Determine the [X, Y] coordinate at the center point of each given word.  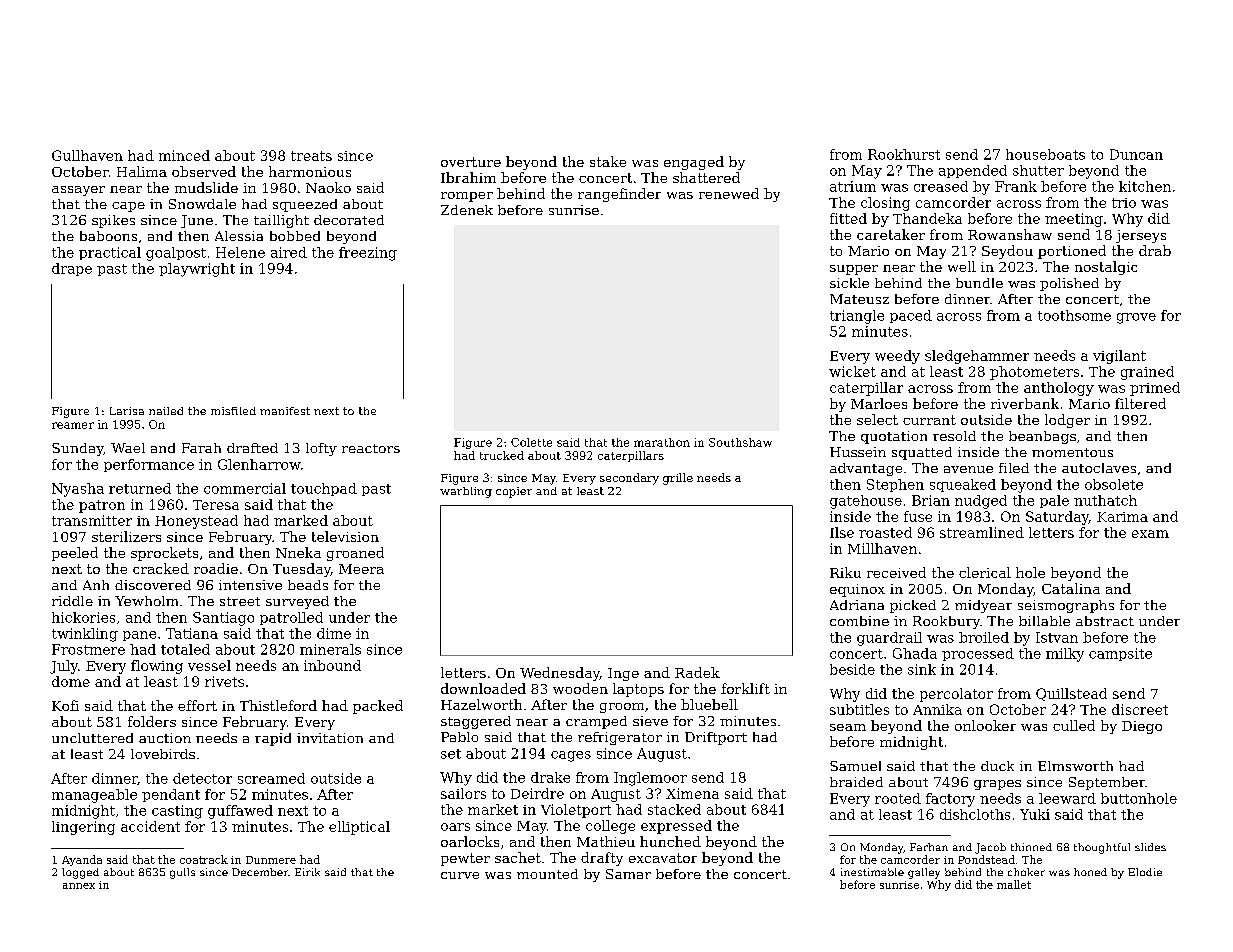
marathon [662, 442]
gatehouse [866, 502]
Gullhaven [87, 155]
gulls [182, 873]
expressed [676, 827]
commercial [245, 488]
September [1107, 783]
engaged [694, 163]
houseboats [1045, 154]
